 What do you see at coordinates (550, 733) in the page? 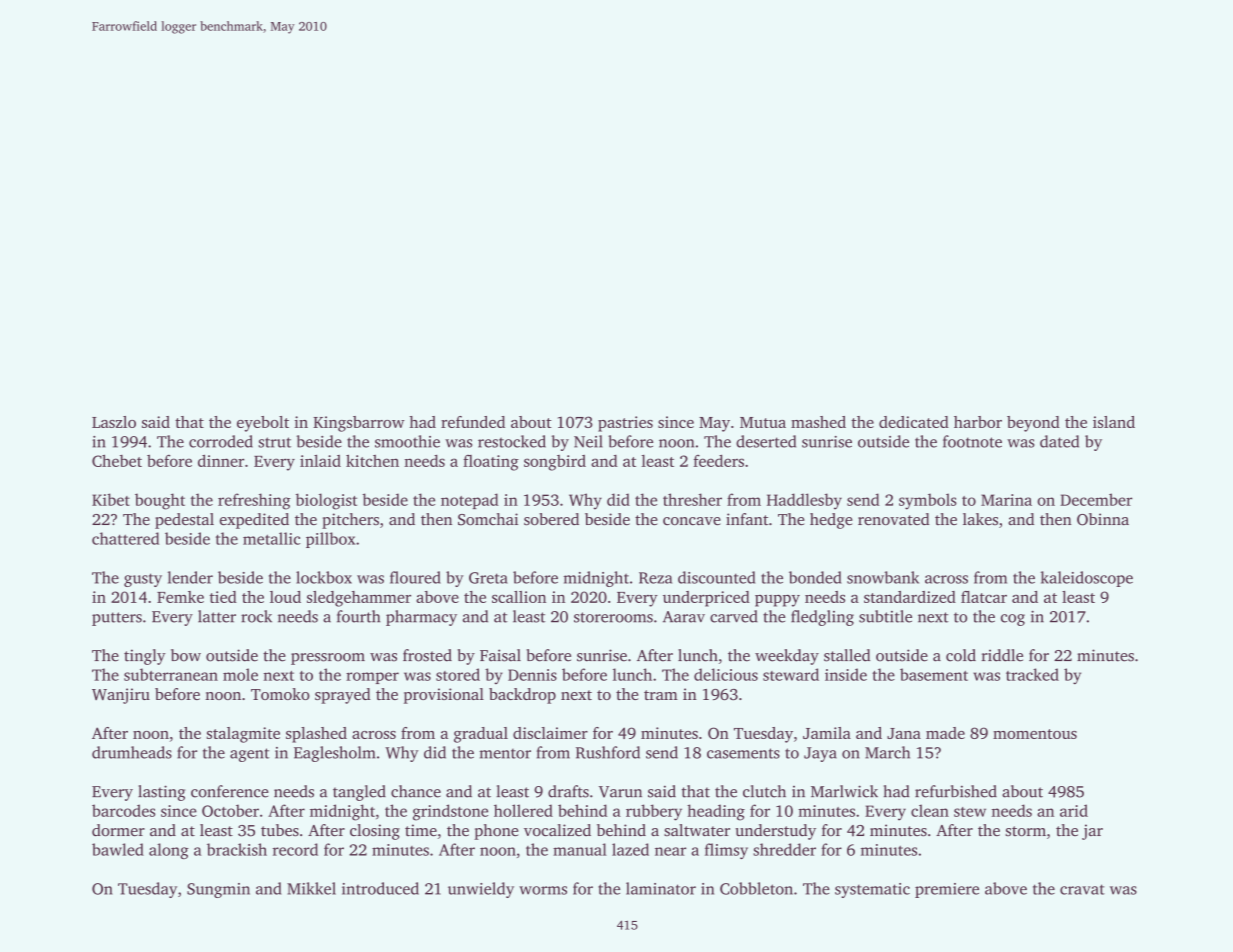
I see `disclaimer` at bounding box center [550, 733].
